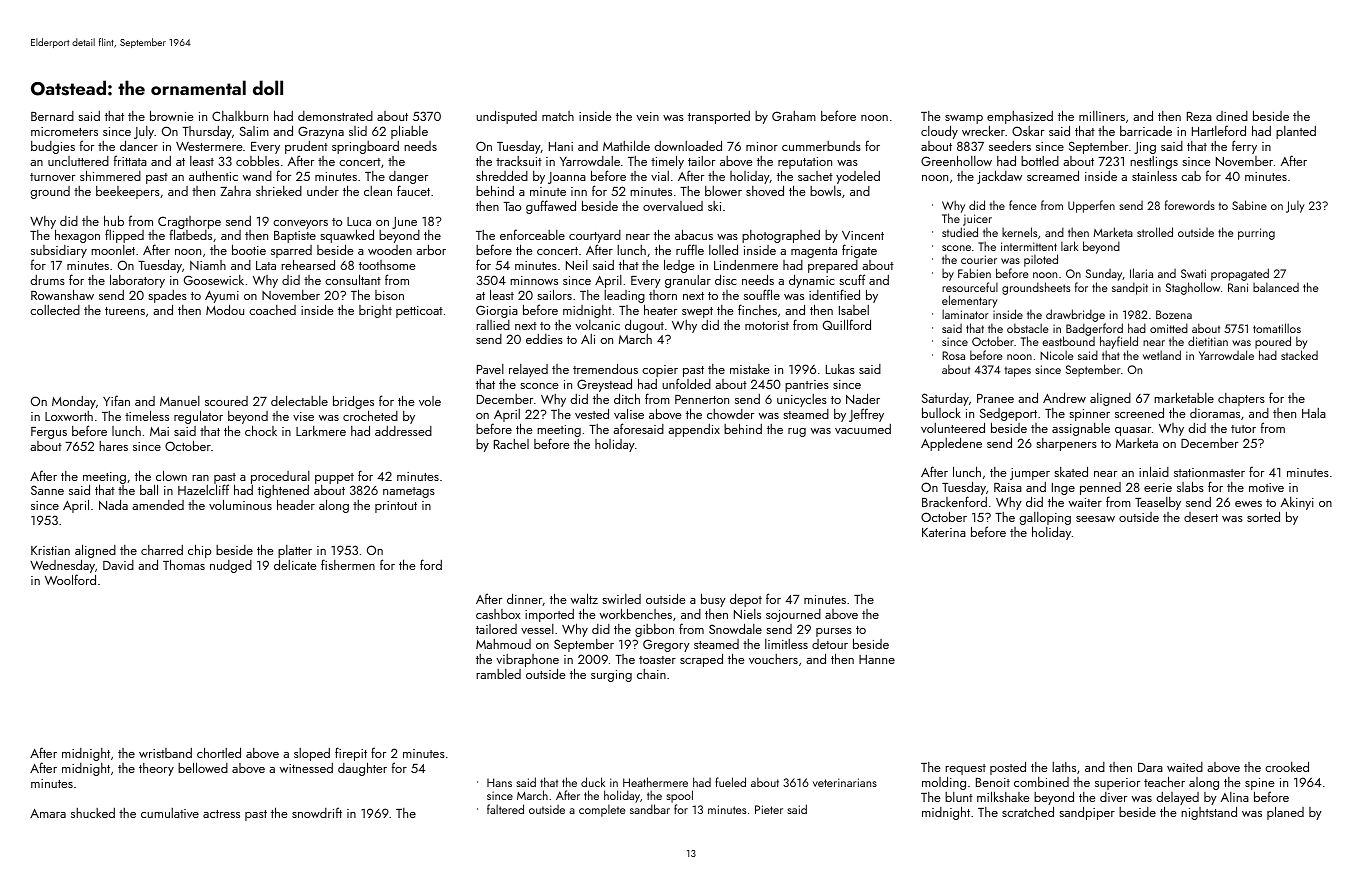 The width and height of the screenshot is (1372, 887). Describe the element at coordinates (503, 644) in the screenshot. I see `Mahmoud` at that location.
